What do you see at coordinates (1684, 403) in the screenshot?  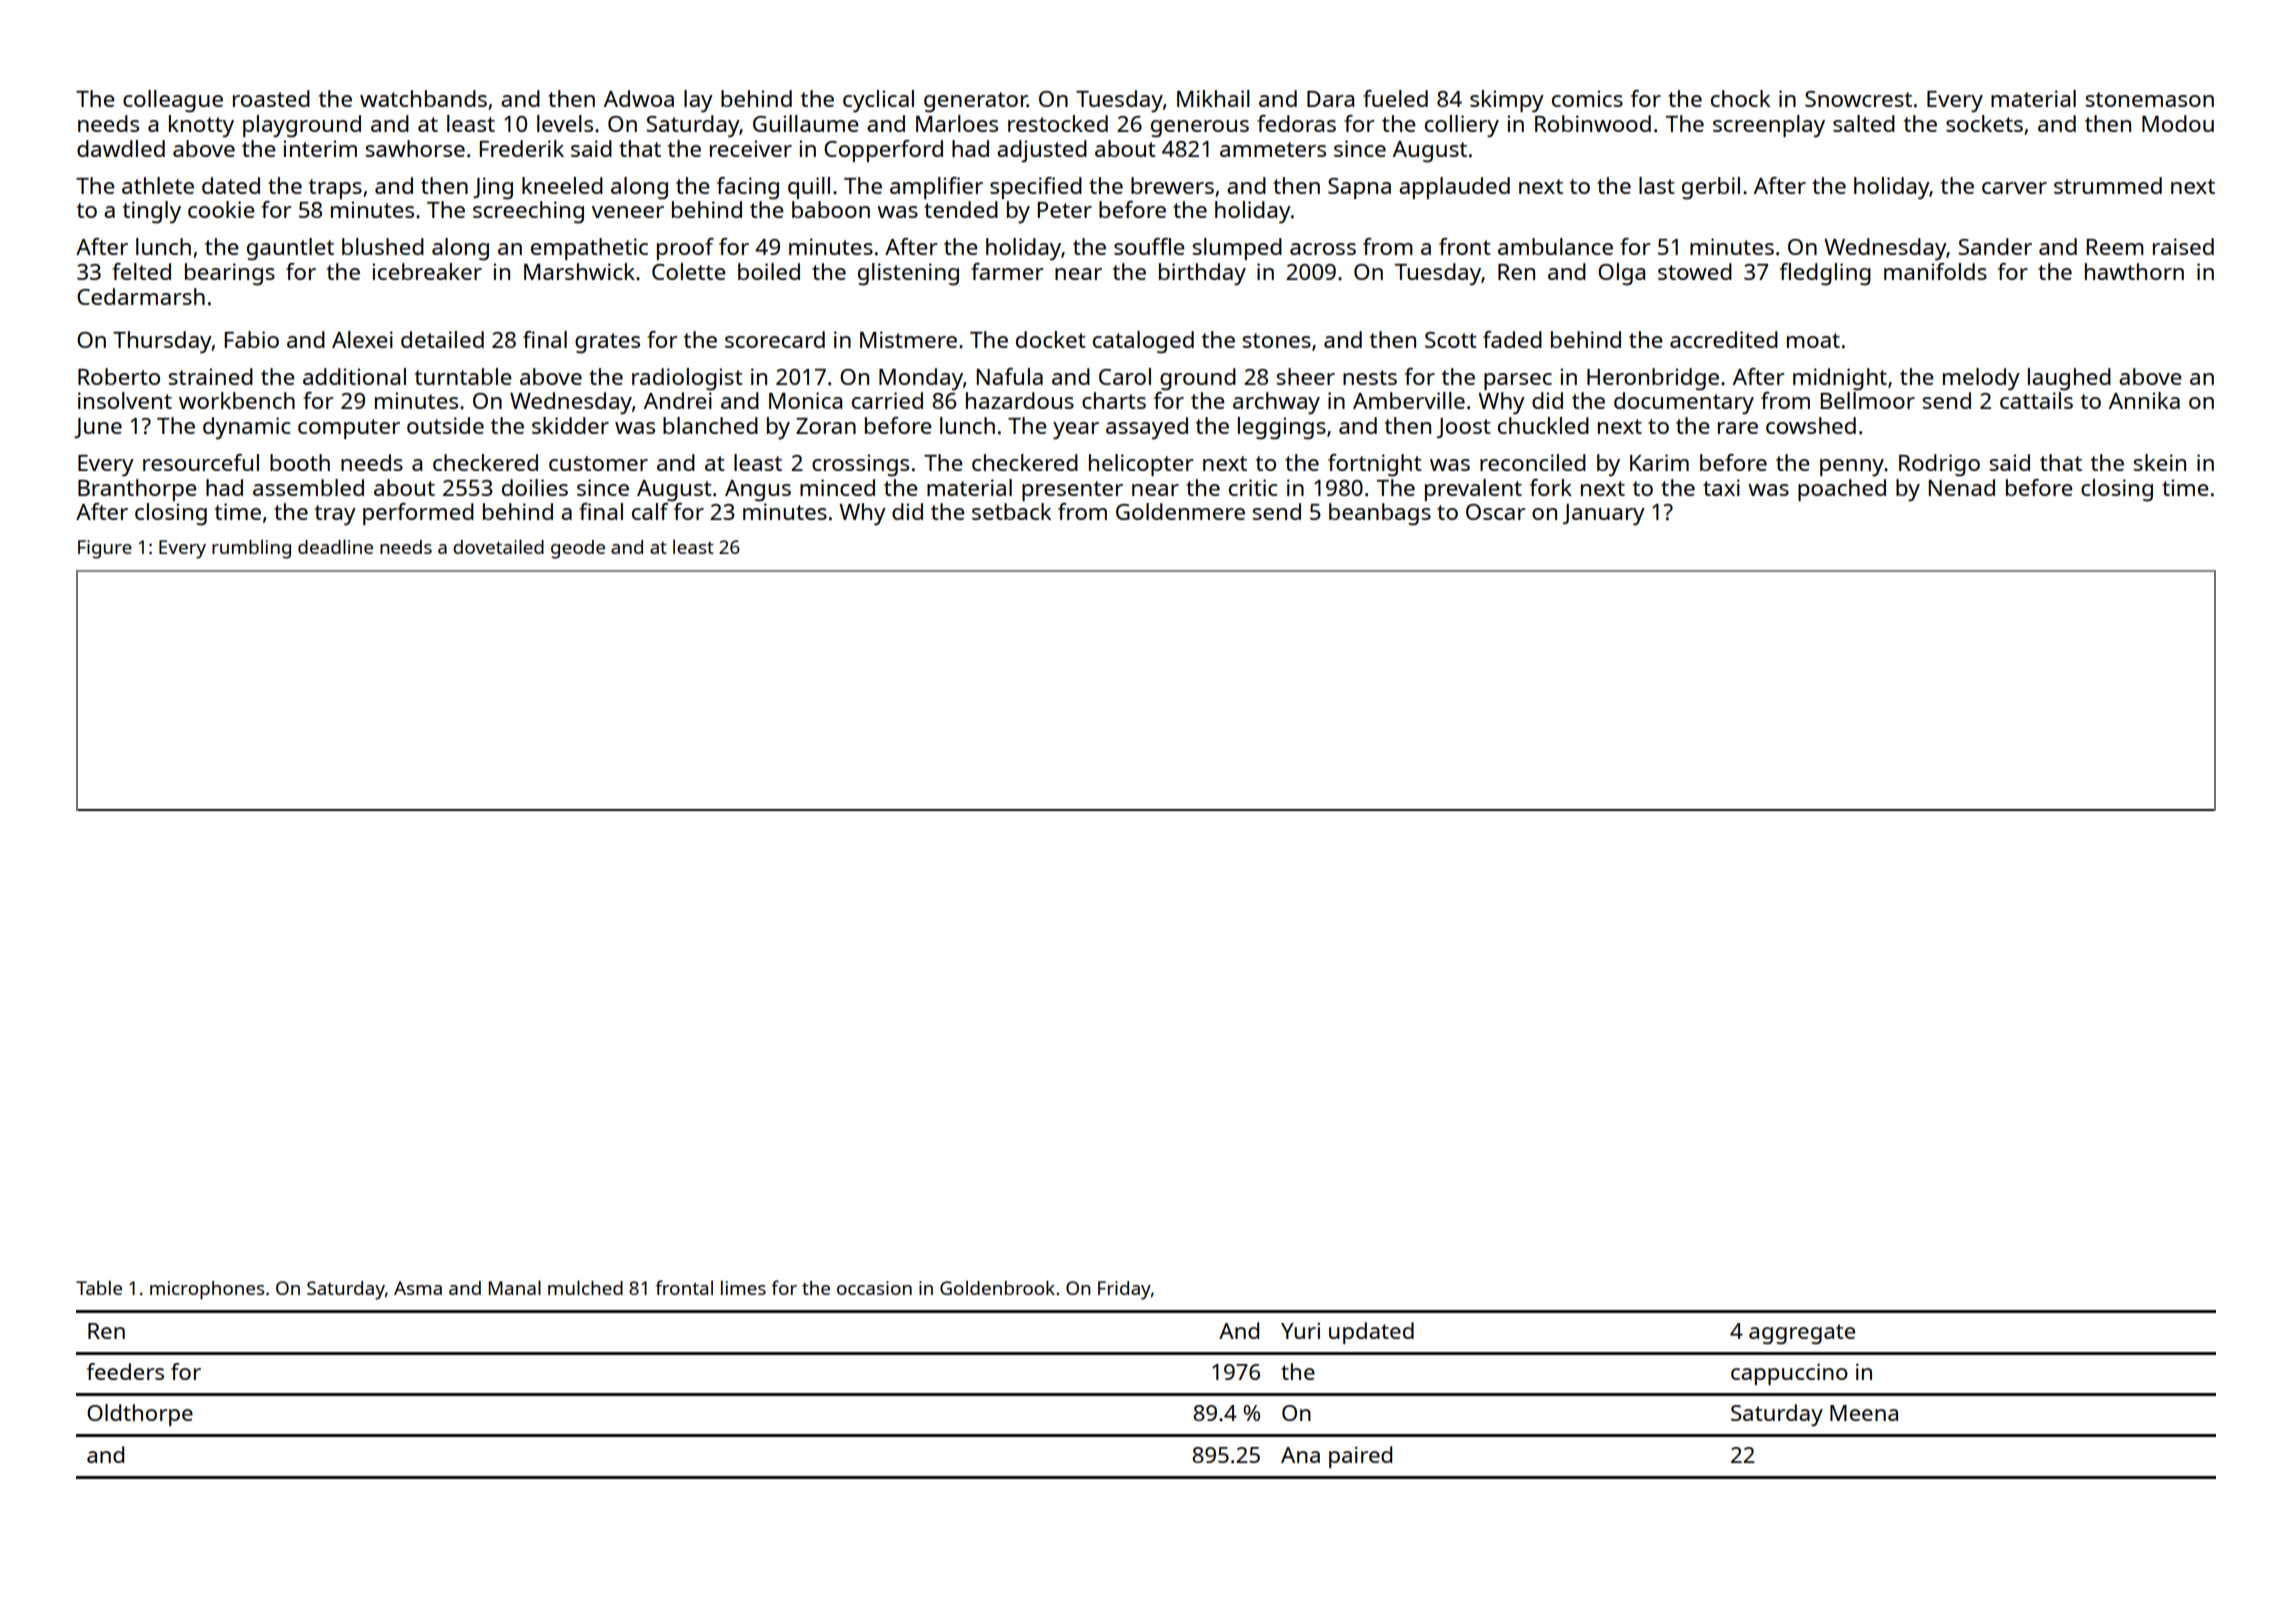 I see `documentary` at bounding box center [1684, 403].
